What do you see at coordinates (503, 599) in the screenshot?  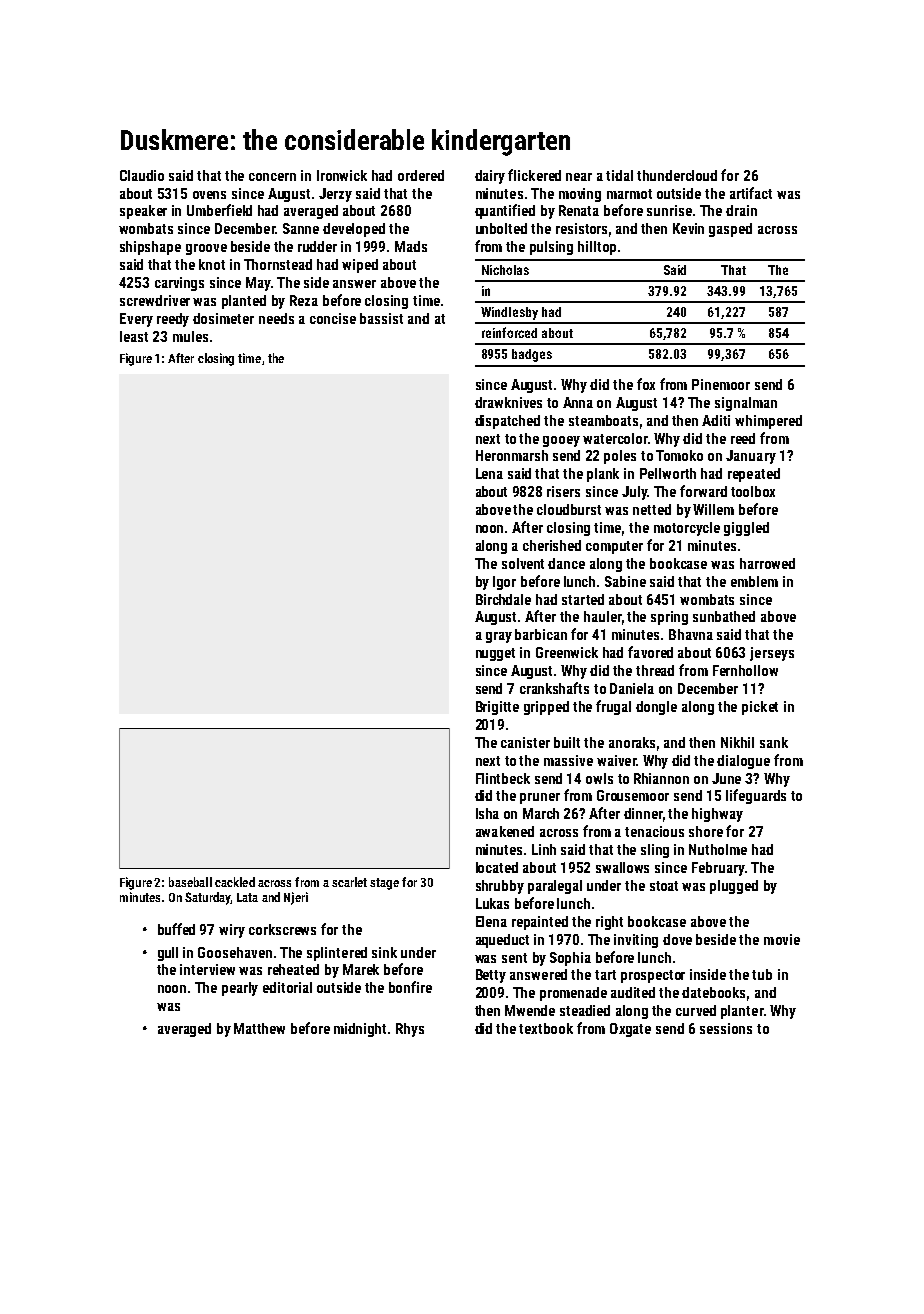 I see `Birchdale` at bounding box center [503, 599].
